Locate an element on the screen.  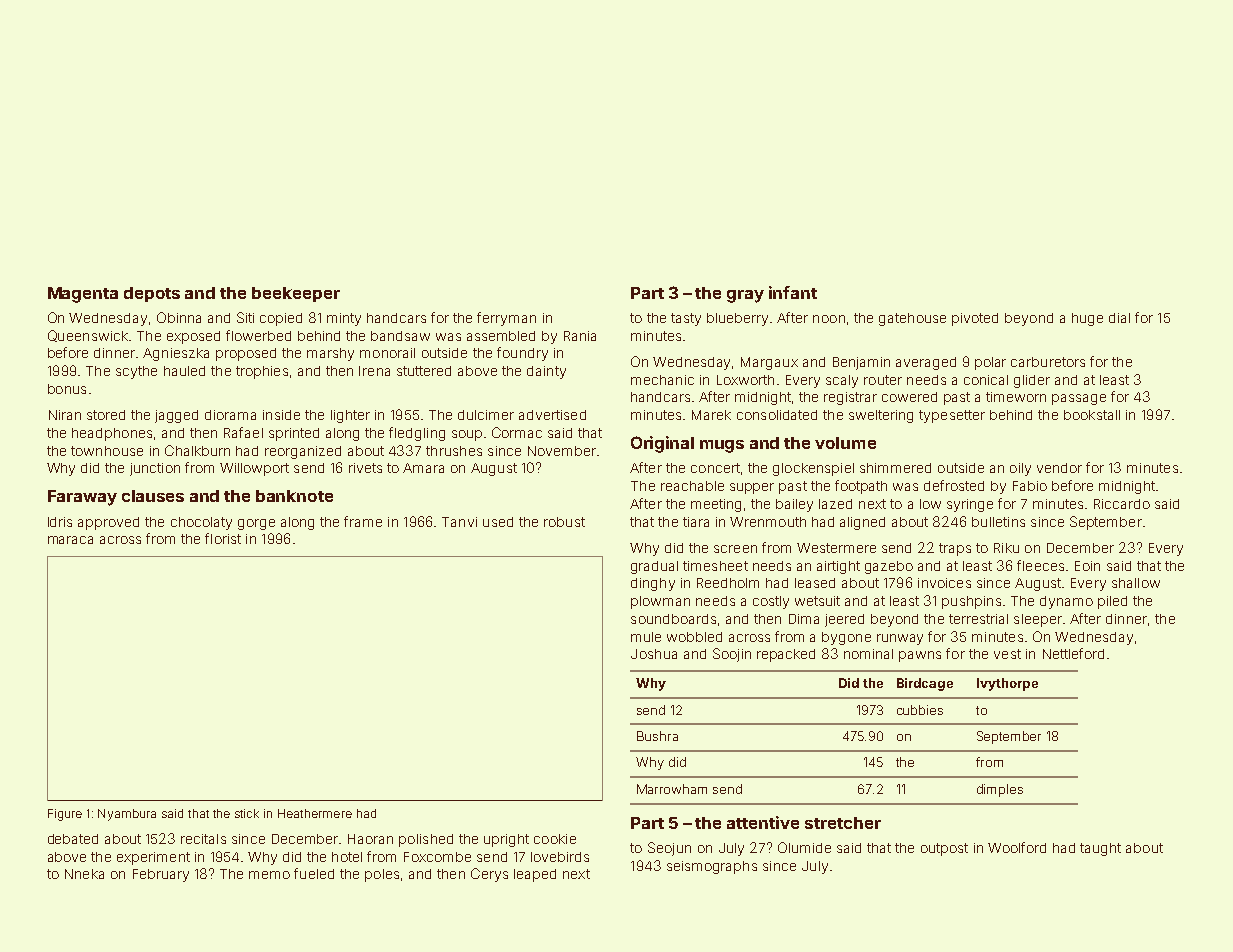
lighter is located at coordinates (350, 416).
